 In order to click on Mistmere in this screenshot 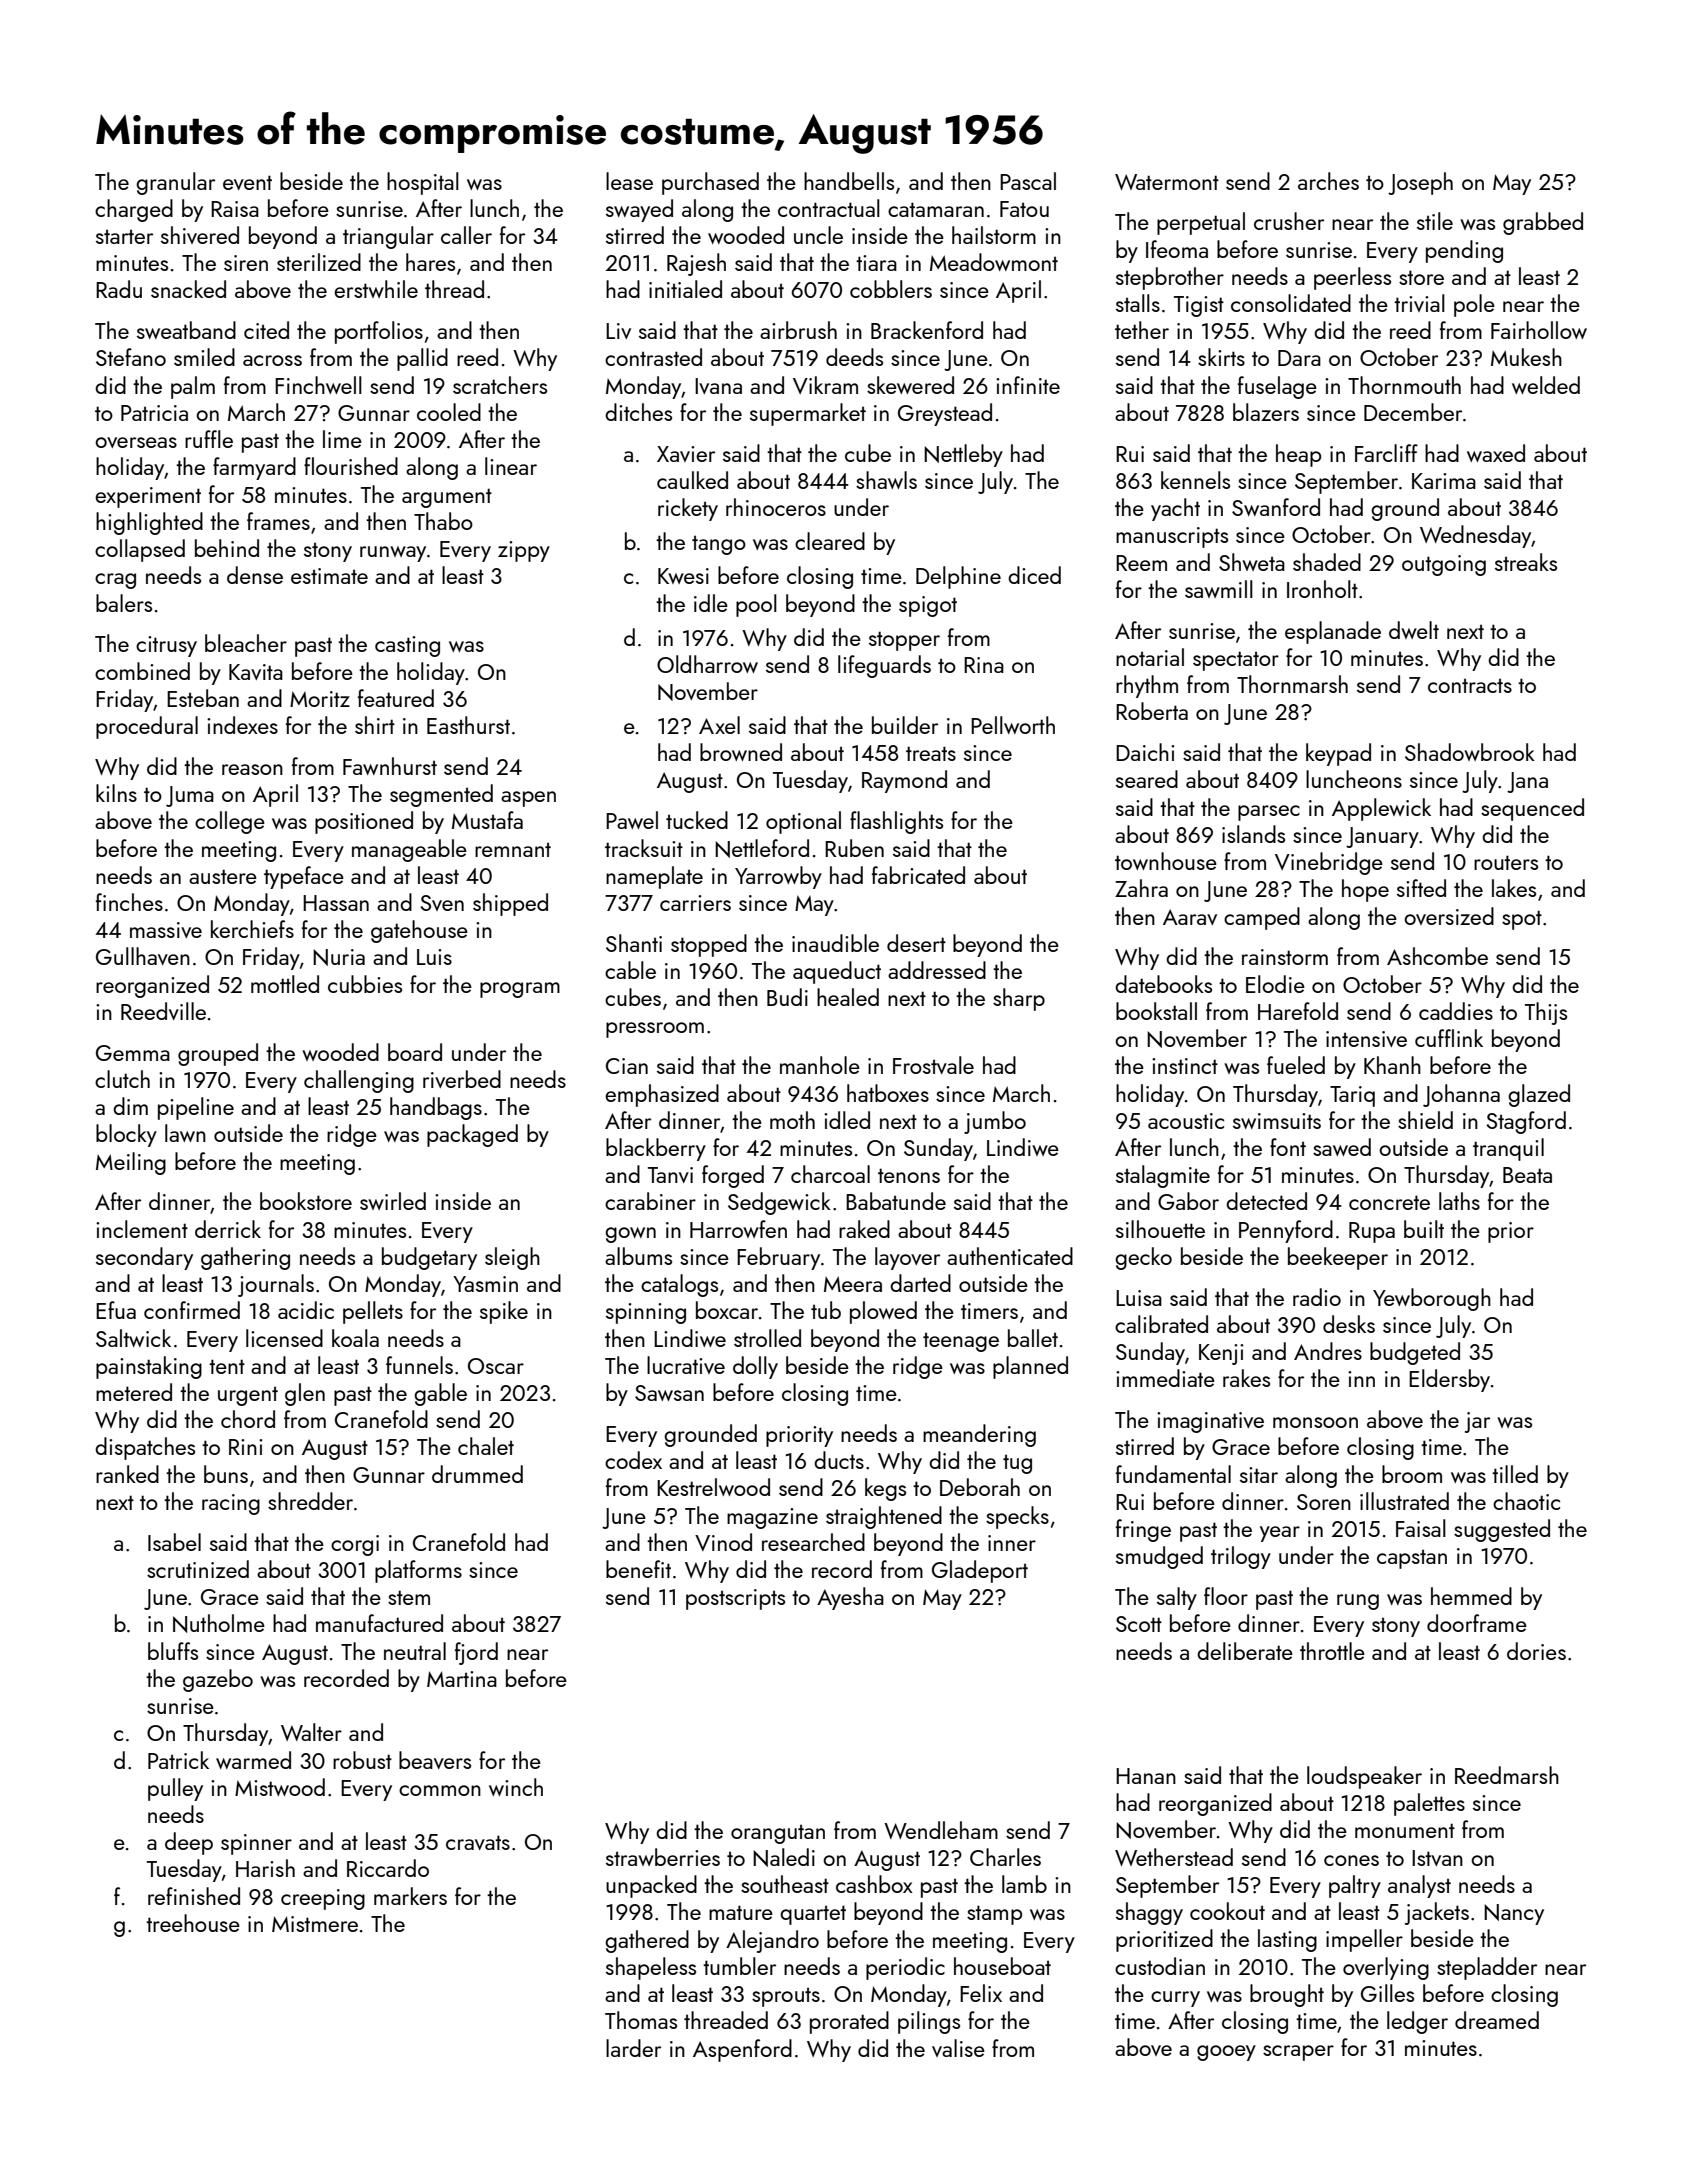, I will do `click(315, 1924)`.
